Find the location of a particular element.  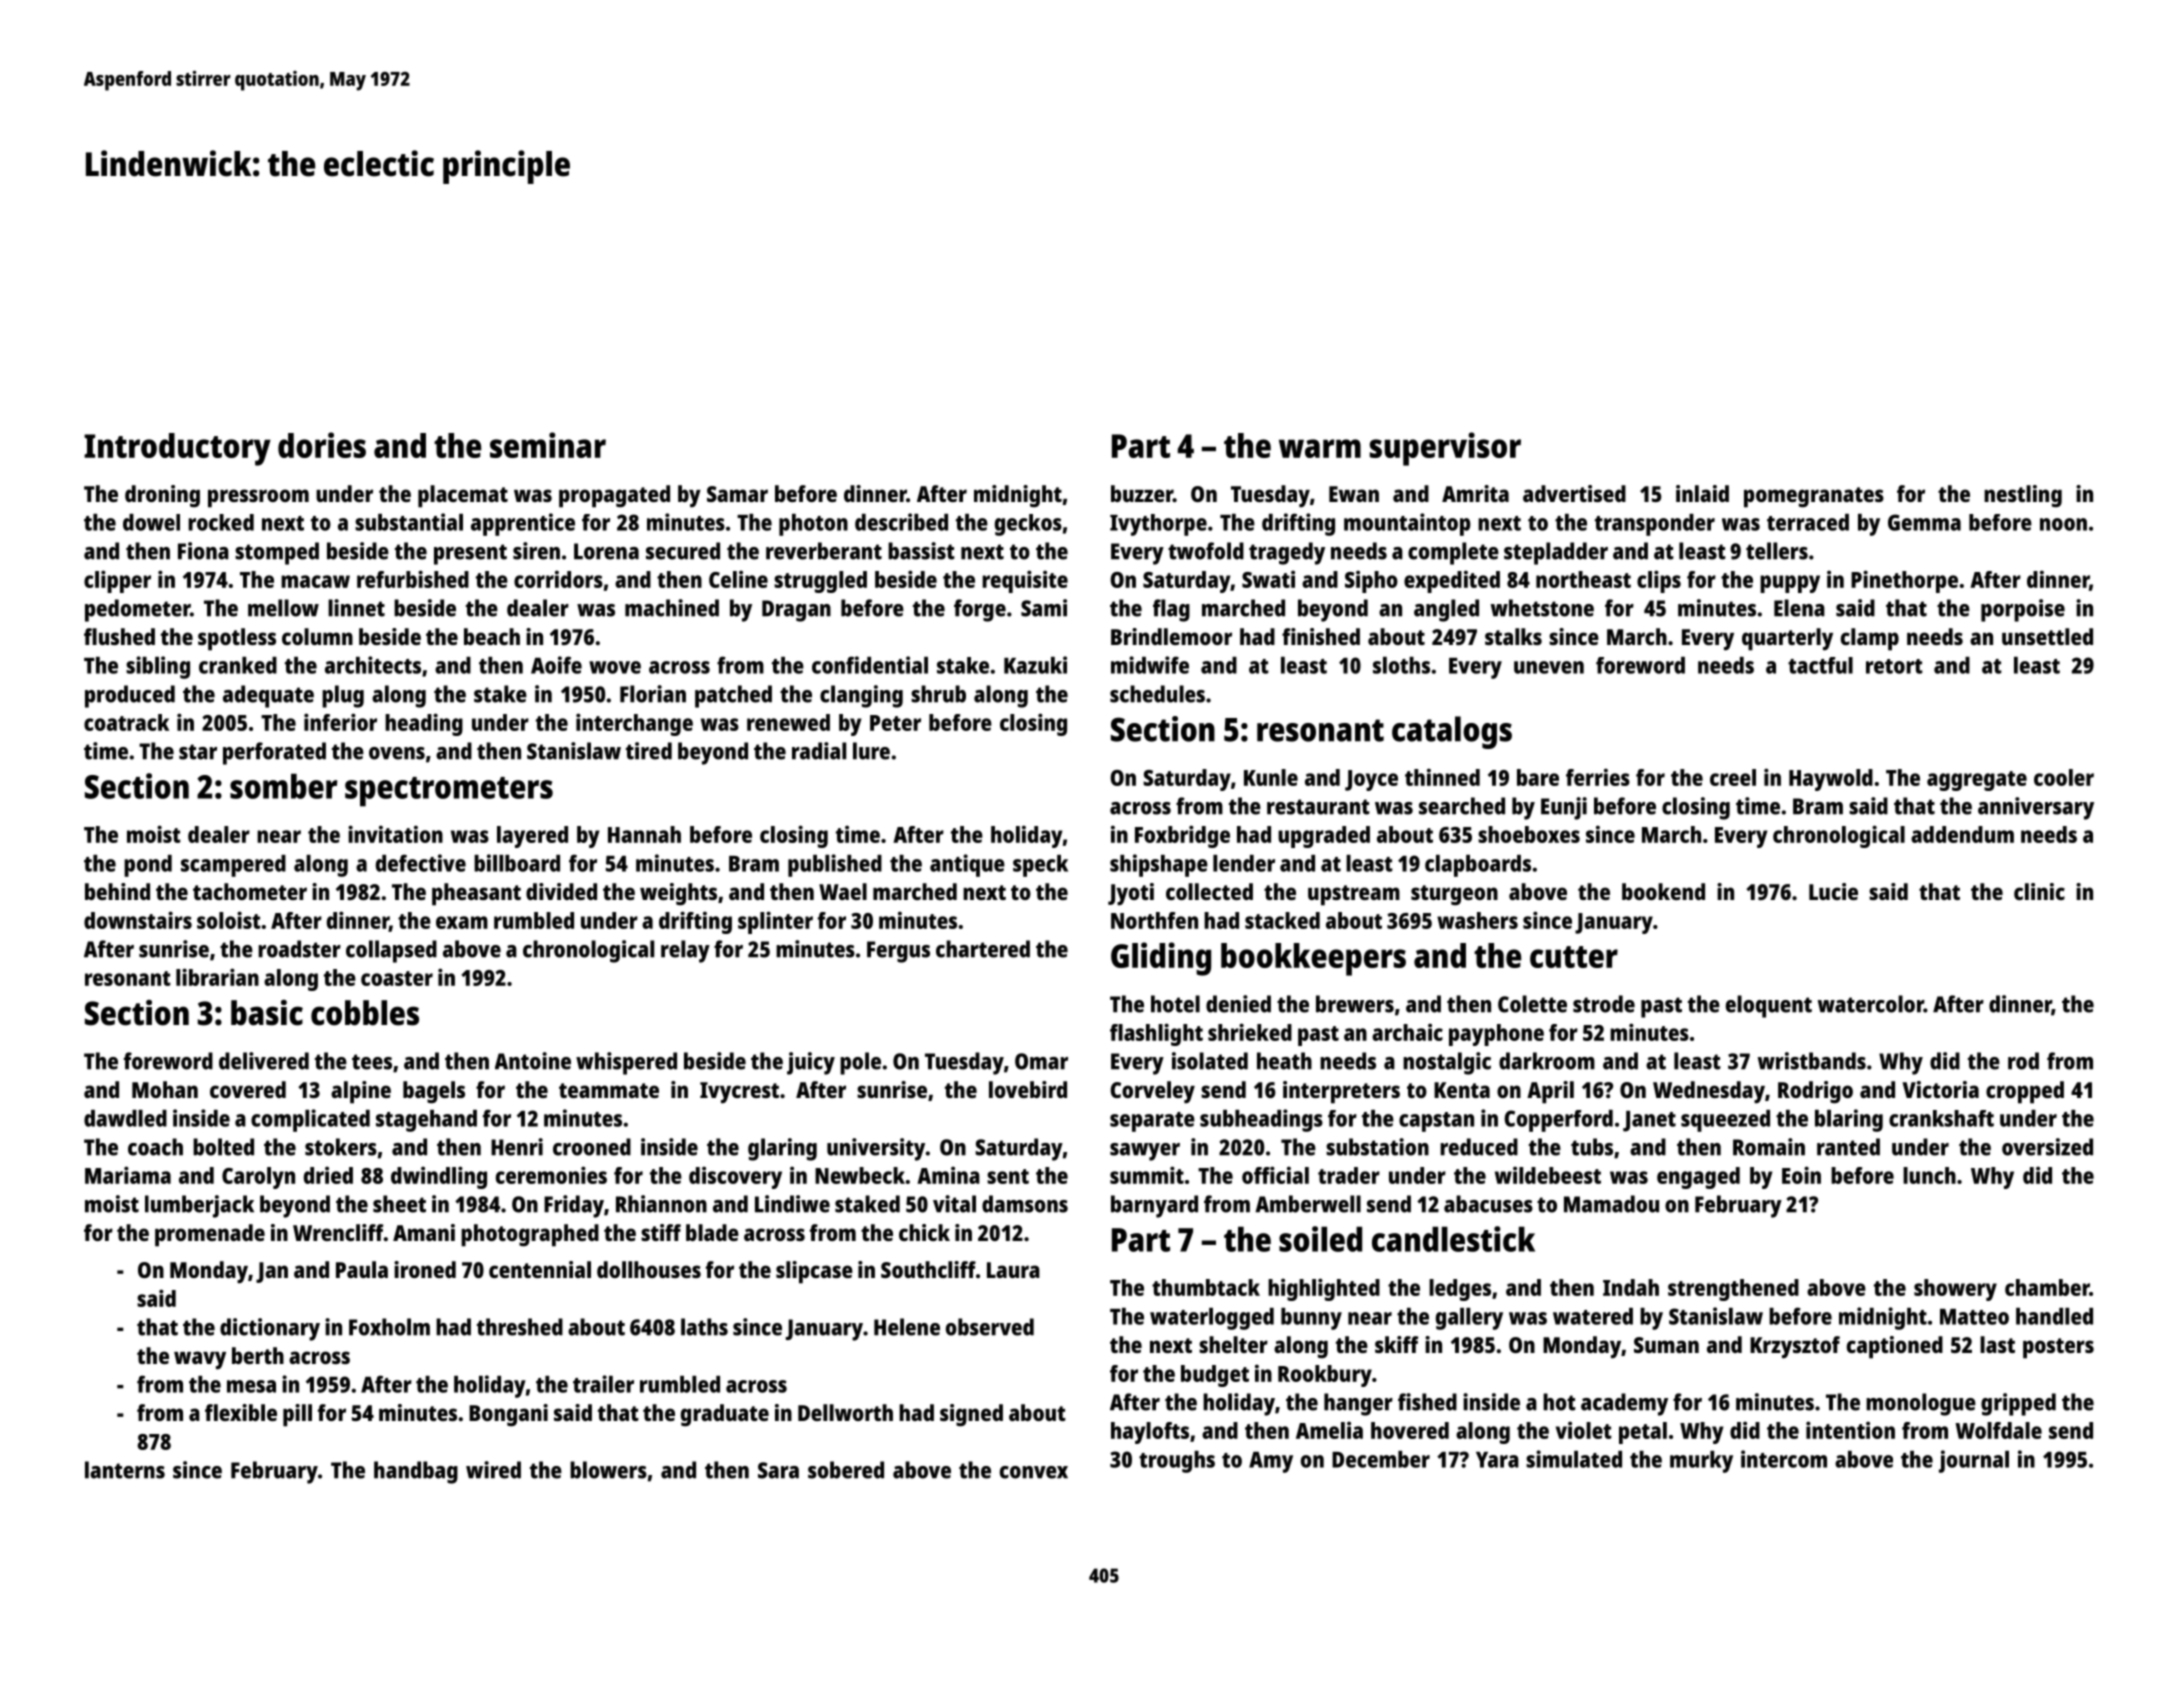

dories is located at coordinates (322, 445).
